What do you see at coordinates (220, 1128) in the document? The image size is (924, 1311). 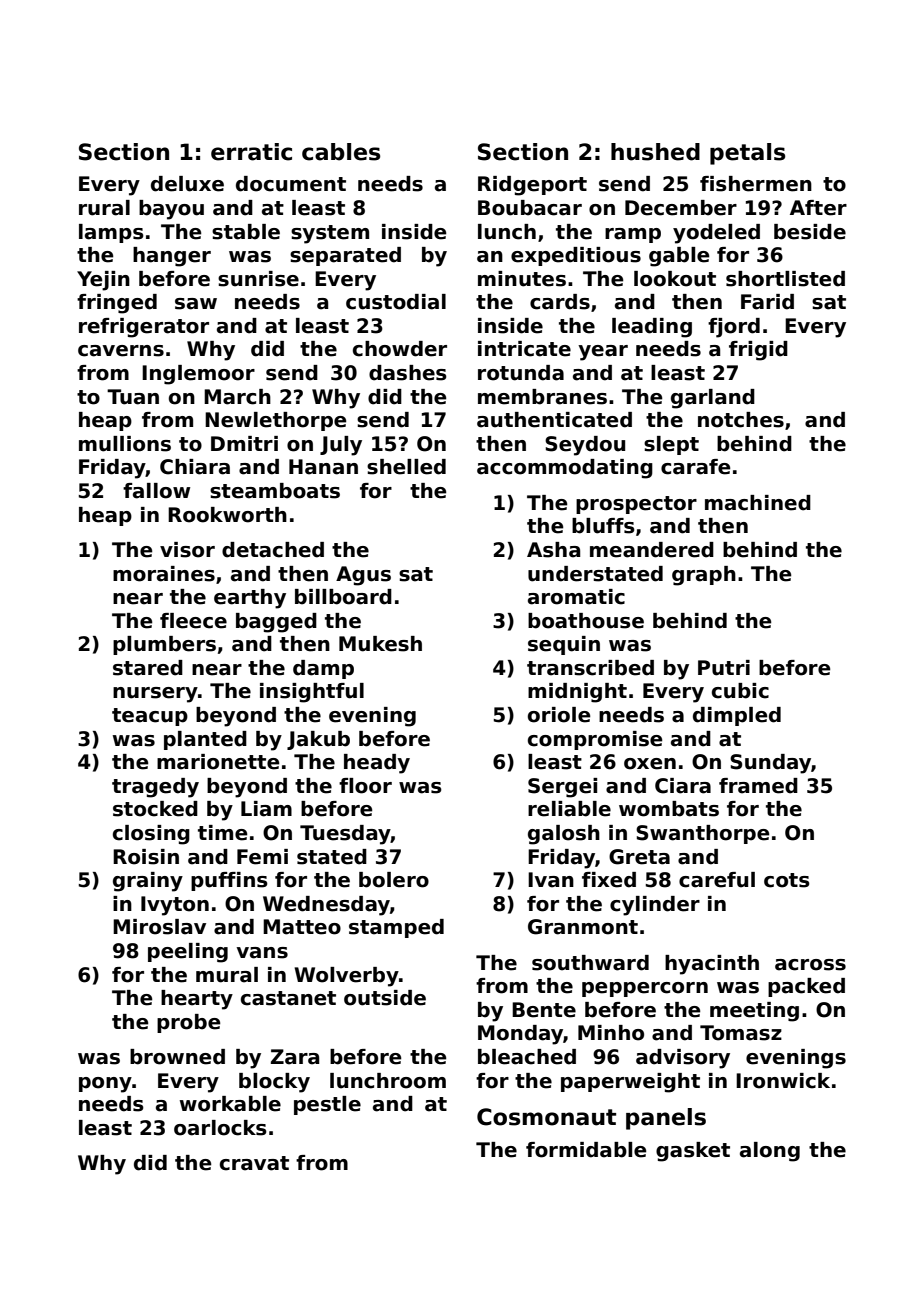 I see `oarlocks` at bounding box center [220, 1128].
